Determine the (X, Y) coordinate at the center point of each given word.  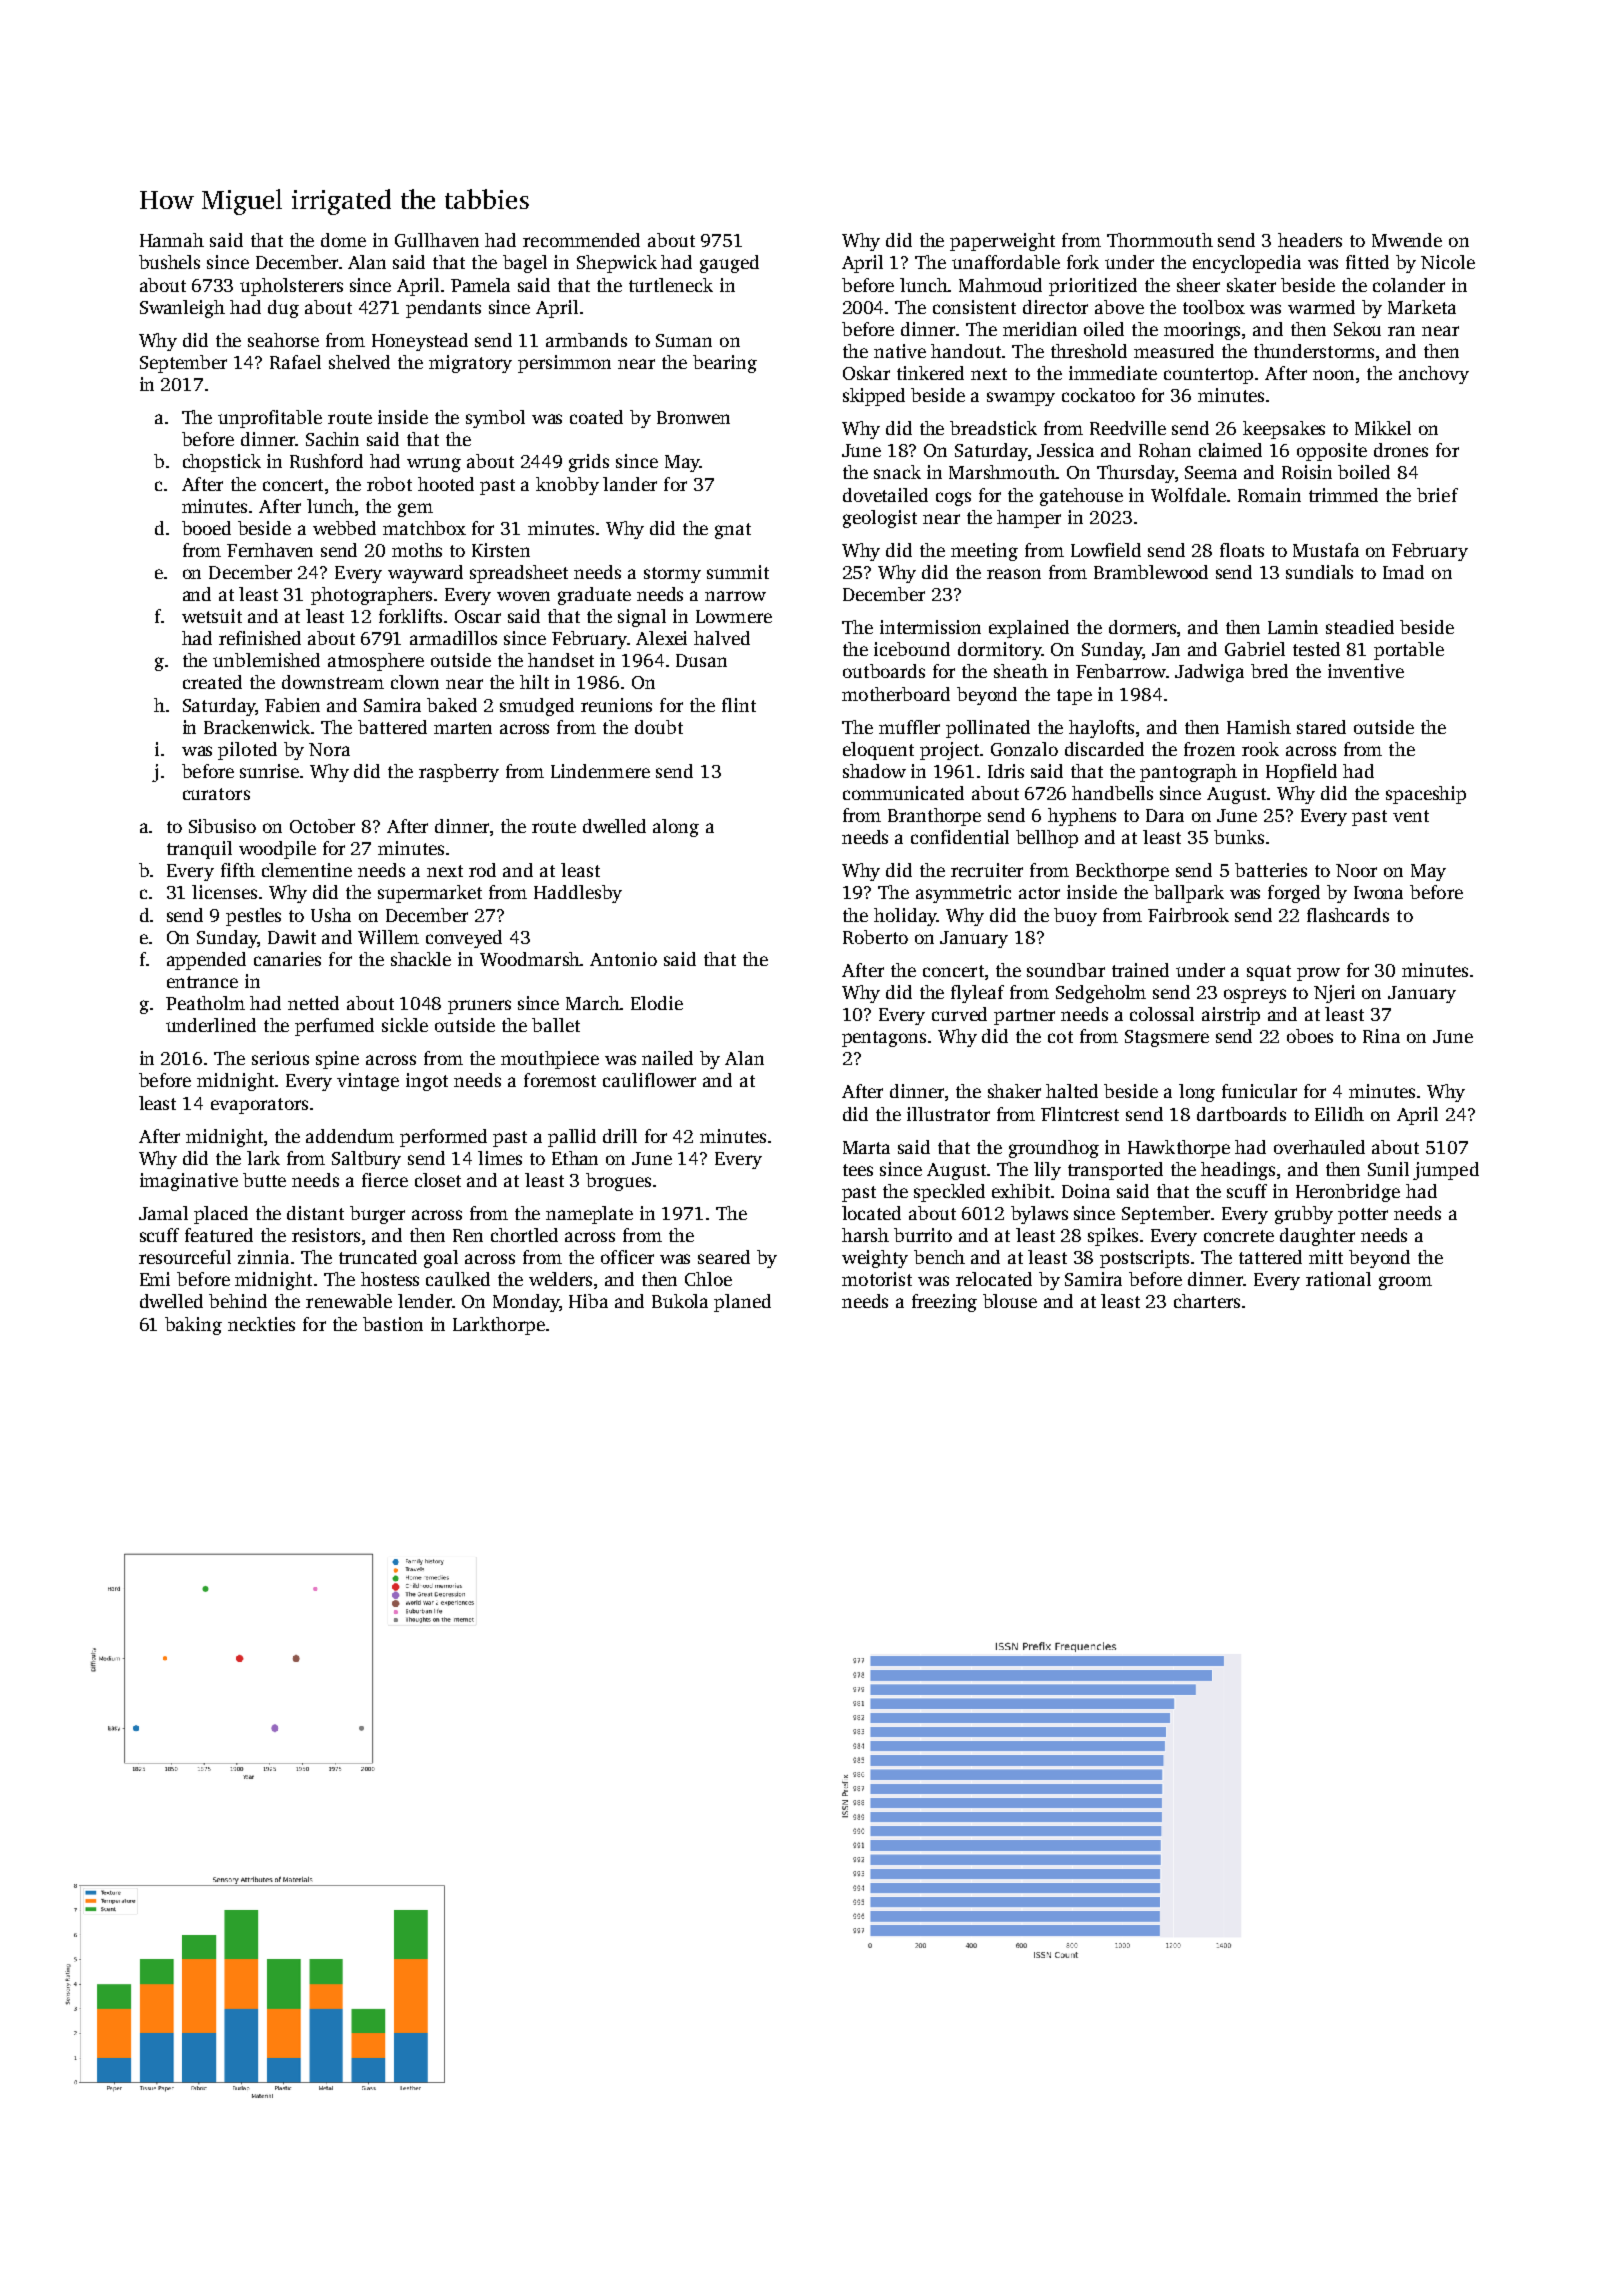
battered (392, 727)
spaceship (1426, 795)
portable (1409, 651)
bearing (725, 364)
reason (1014, 574)
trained (1140, 970)
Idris (1006, 771)
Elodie (657, 1003)
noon (1333, 375)
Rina (1381, 1036)
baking (193, 1326)
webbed (344, 528)
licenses (224, 892)
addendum (350, 1136)
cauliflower (649, 1080)
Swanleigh (182, 309)
